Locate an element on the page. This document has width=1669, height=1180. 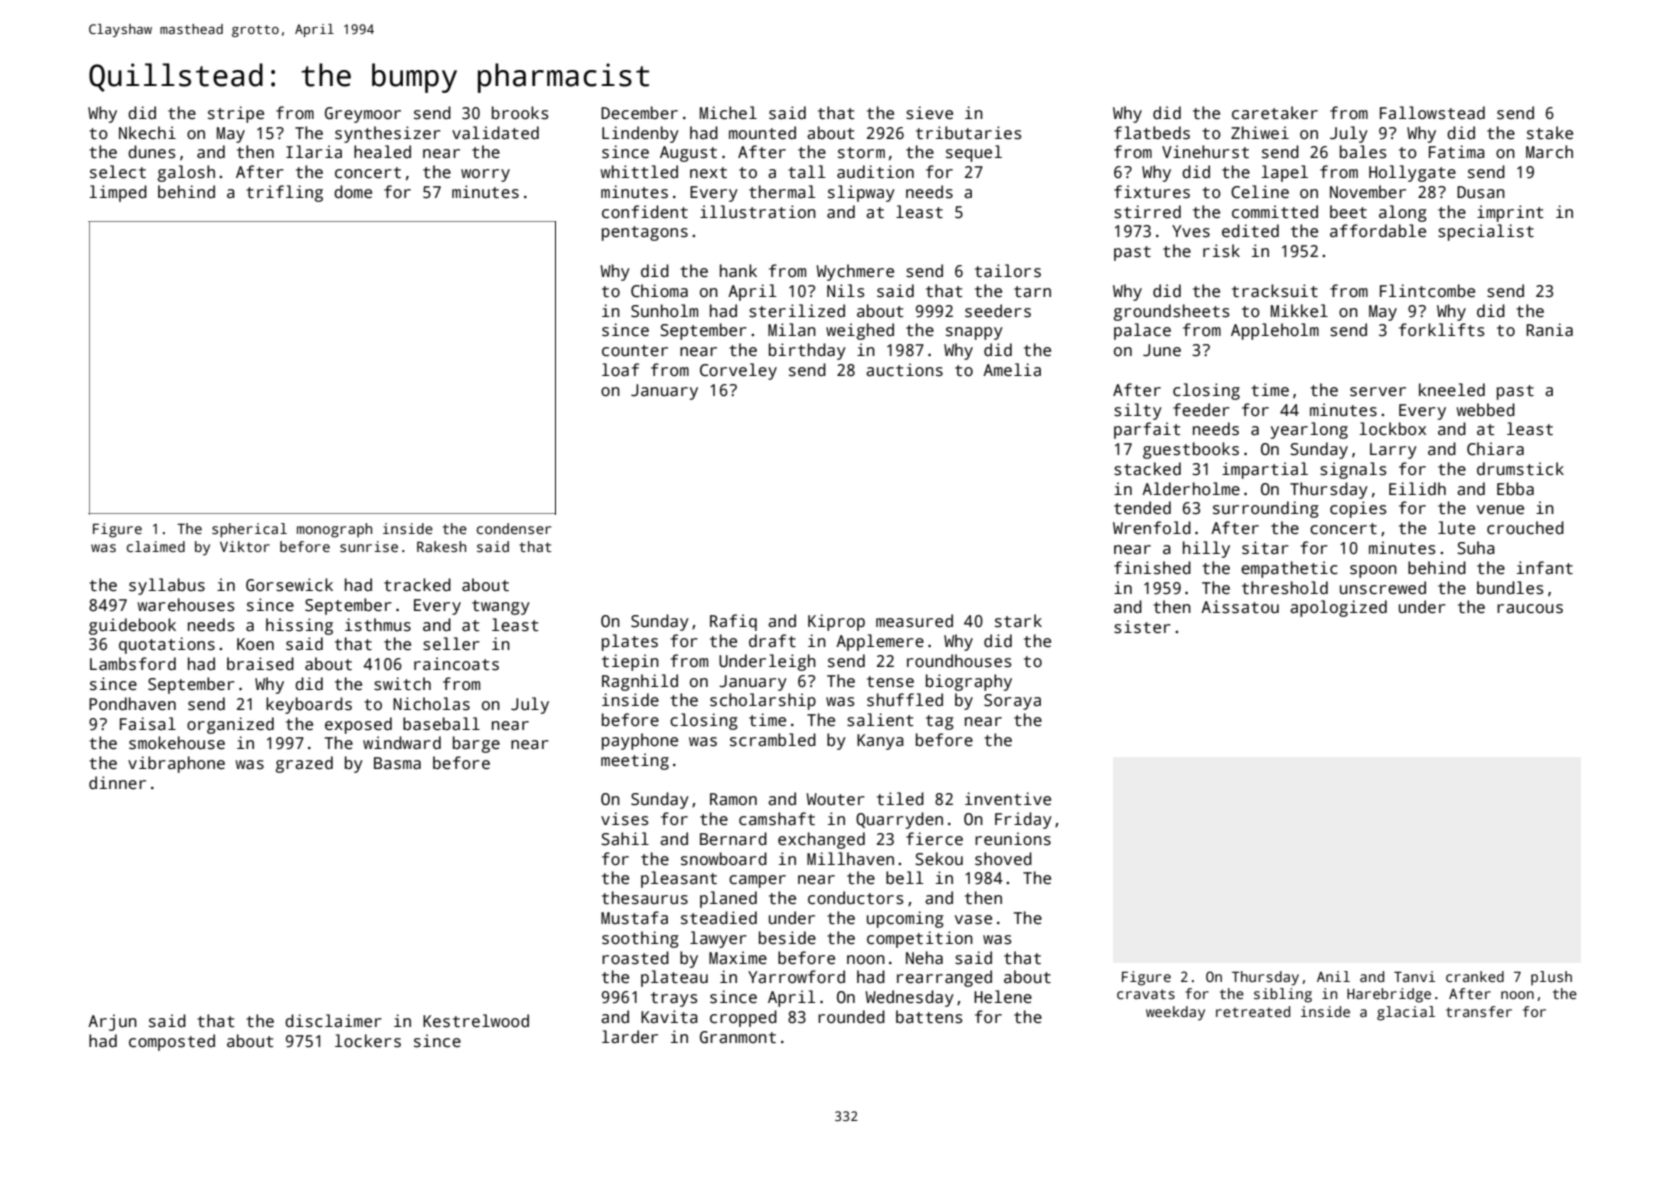
Nkechi is located at coordinates (147, 133).
